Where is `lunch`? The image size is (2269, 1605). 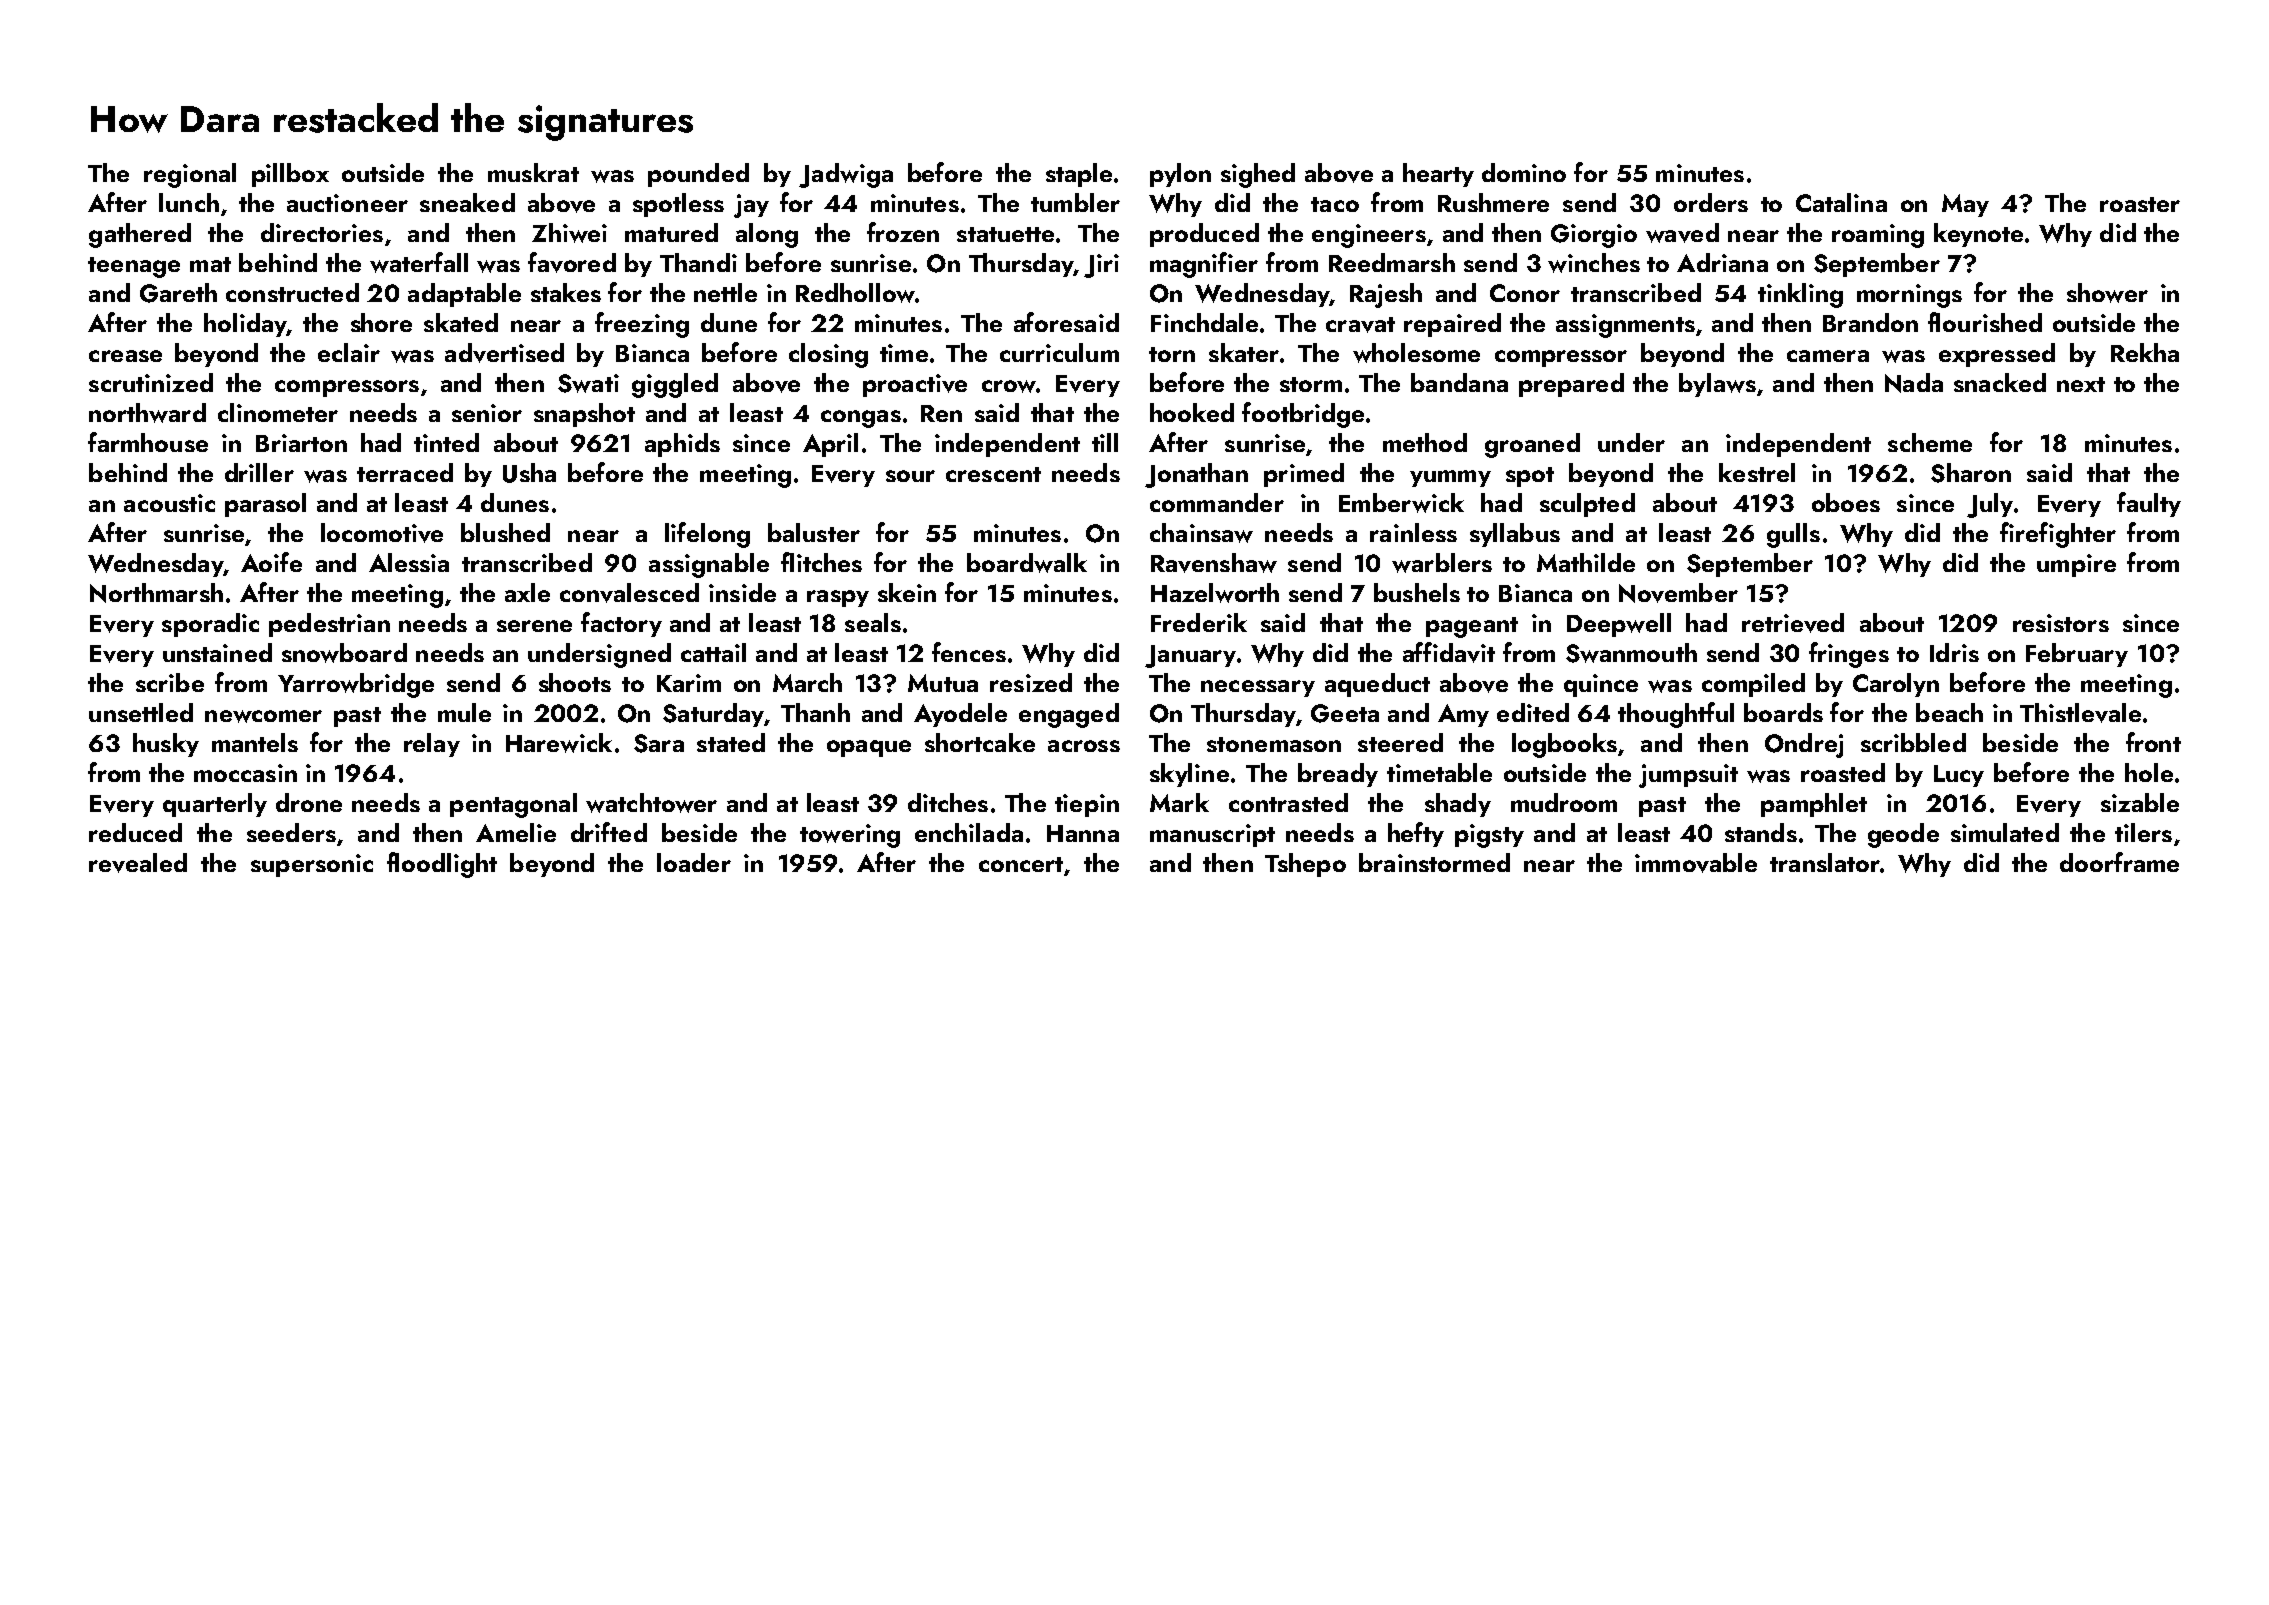
lunch is located at coordinates (189, 202).
